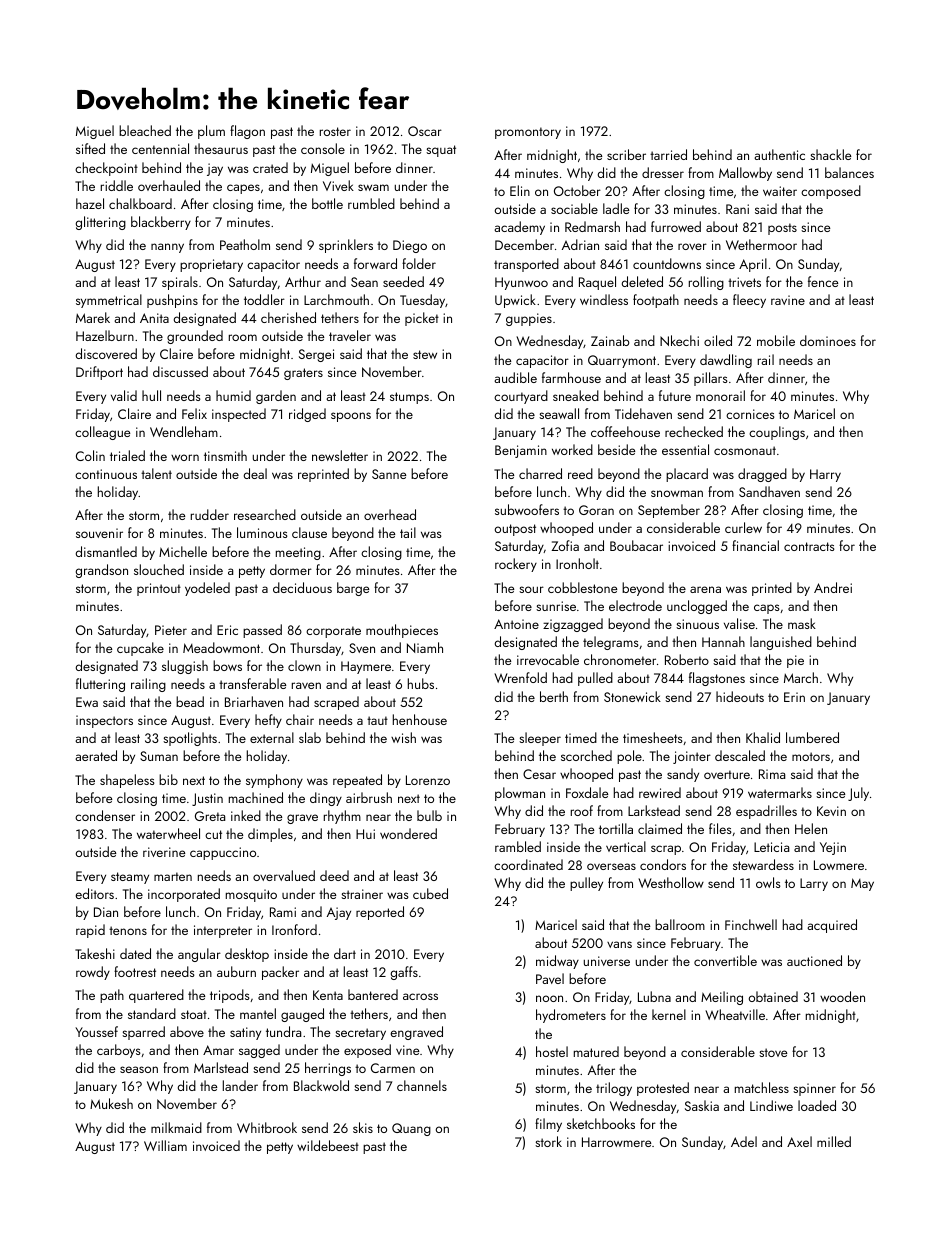 Image resolution: width=952 pixels, height=1233 pixels. I want to click on interpreter, so click(223, 931).
